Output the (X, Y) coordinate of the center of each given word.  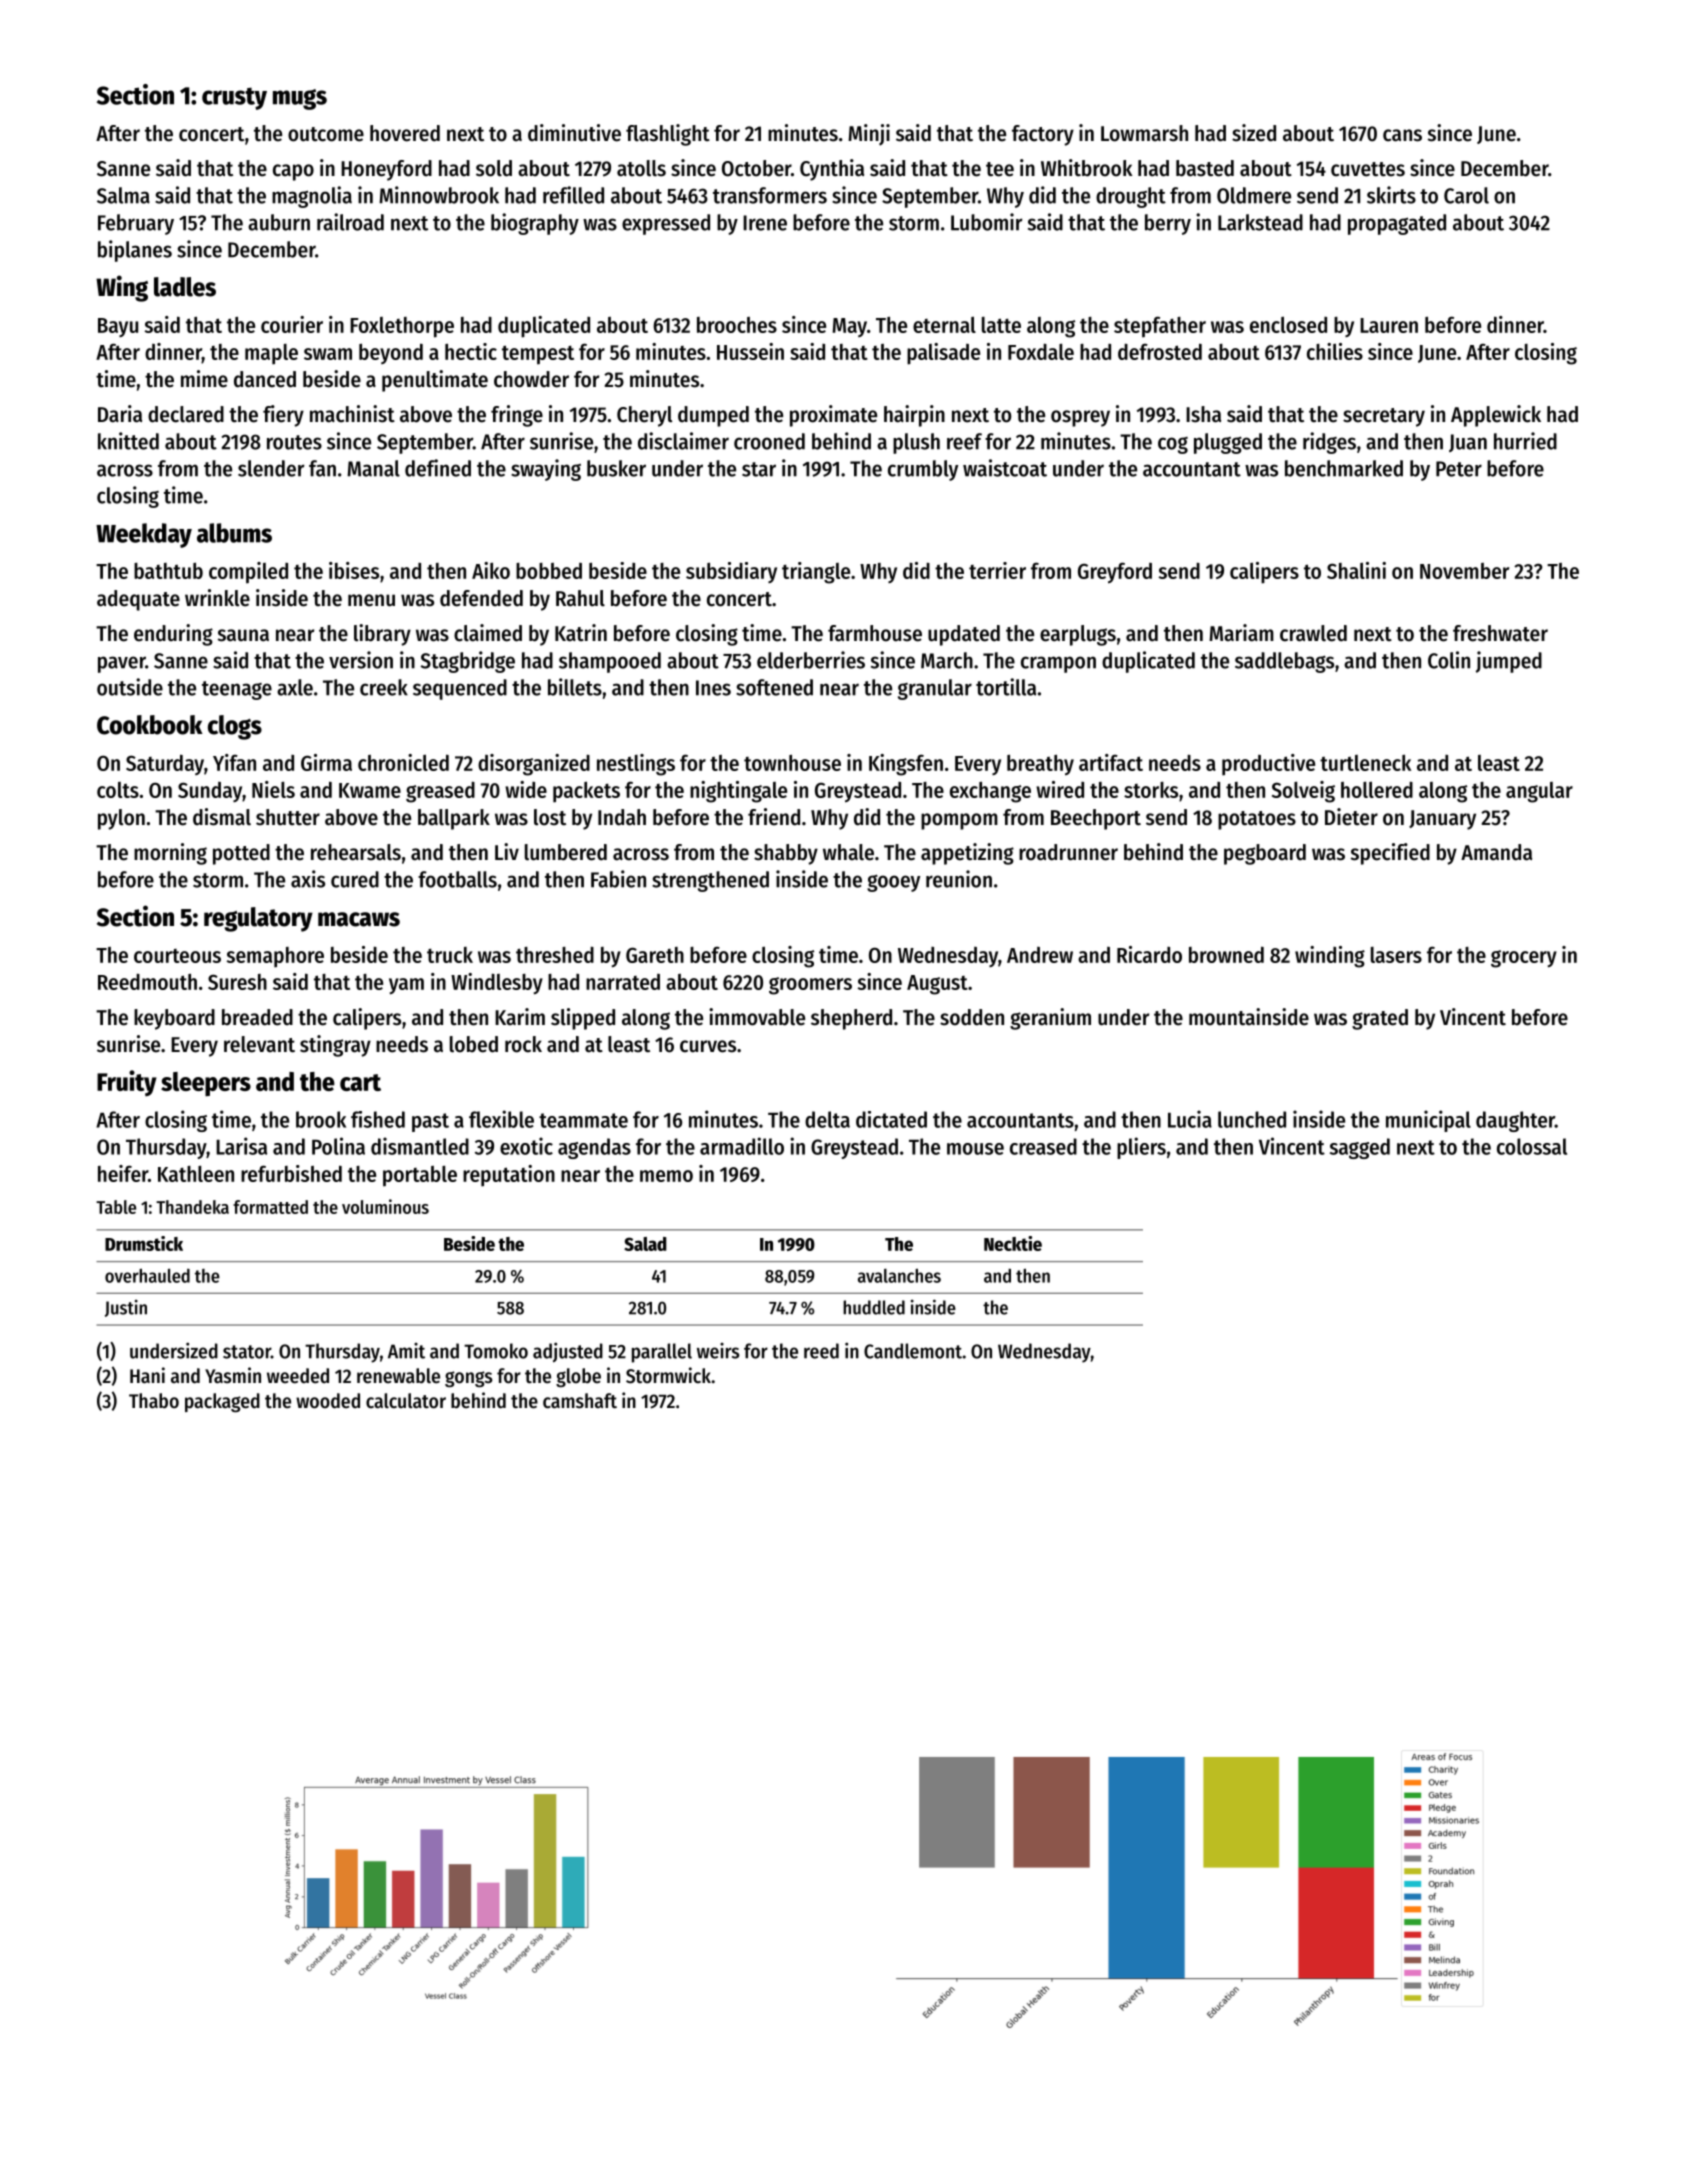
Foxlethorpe (402, 327)
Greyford (1115, 573)
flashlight (668, 135)
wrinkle (217, 598)
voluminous (385, 1206)
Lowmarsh (1144, 133)
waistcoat (1005, 468)
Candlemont (913, 1351)
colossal (1532, 1146)
